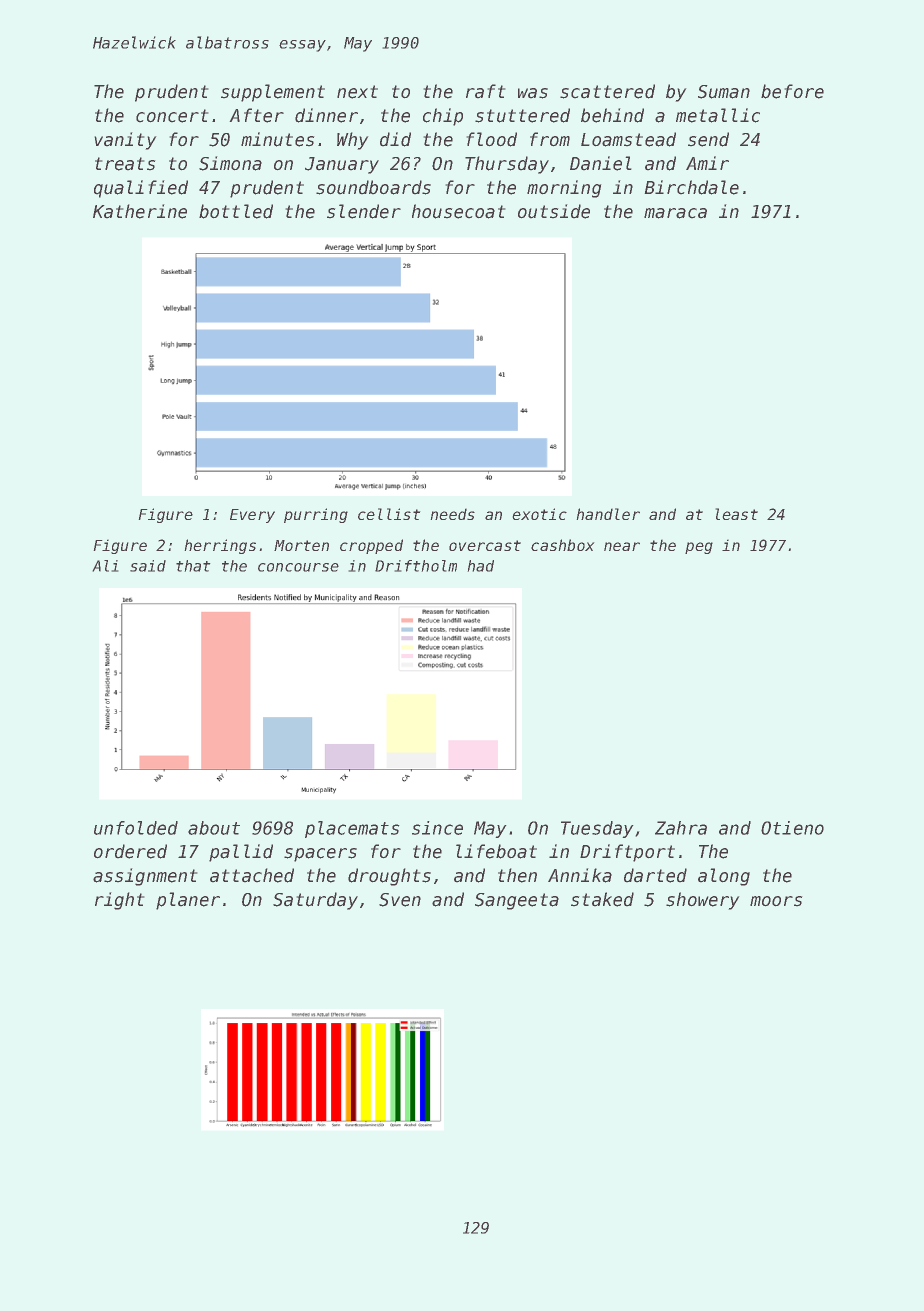 The height and width of the screenshot is (1311, 924). Describe the element at coordinates (140, 211) in the screenshot. I see `Katherine` at that location.
